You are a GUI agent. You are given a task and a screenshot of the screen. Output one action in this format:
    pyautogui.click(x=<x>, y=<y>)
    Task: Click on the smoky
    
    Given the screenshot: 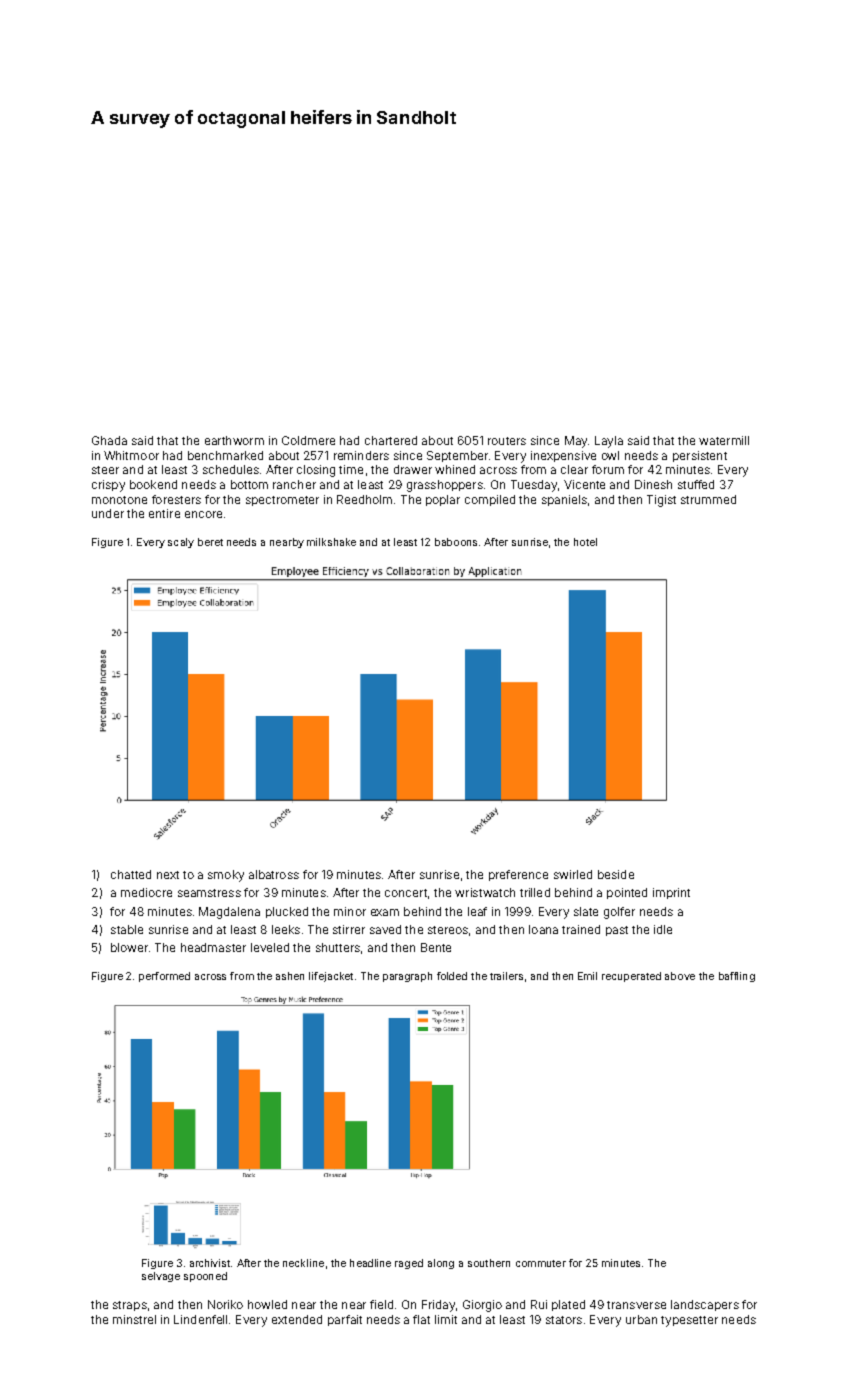 What is the action you would take?
    pyautogui.click(x=226, y=876)
